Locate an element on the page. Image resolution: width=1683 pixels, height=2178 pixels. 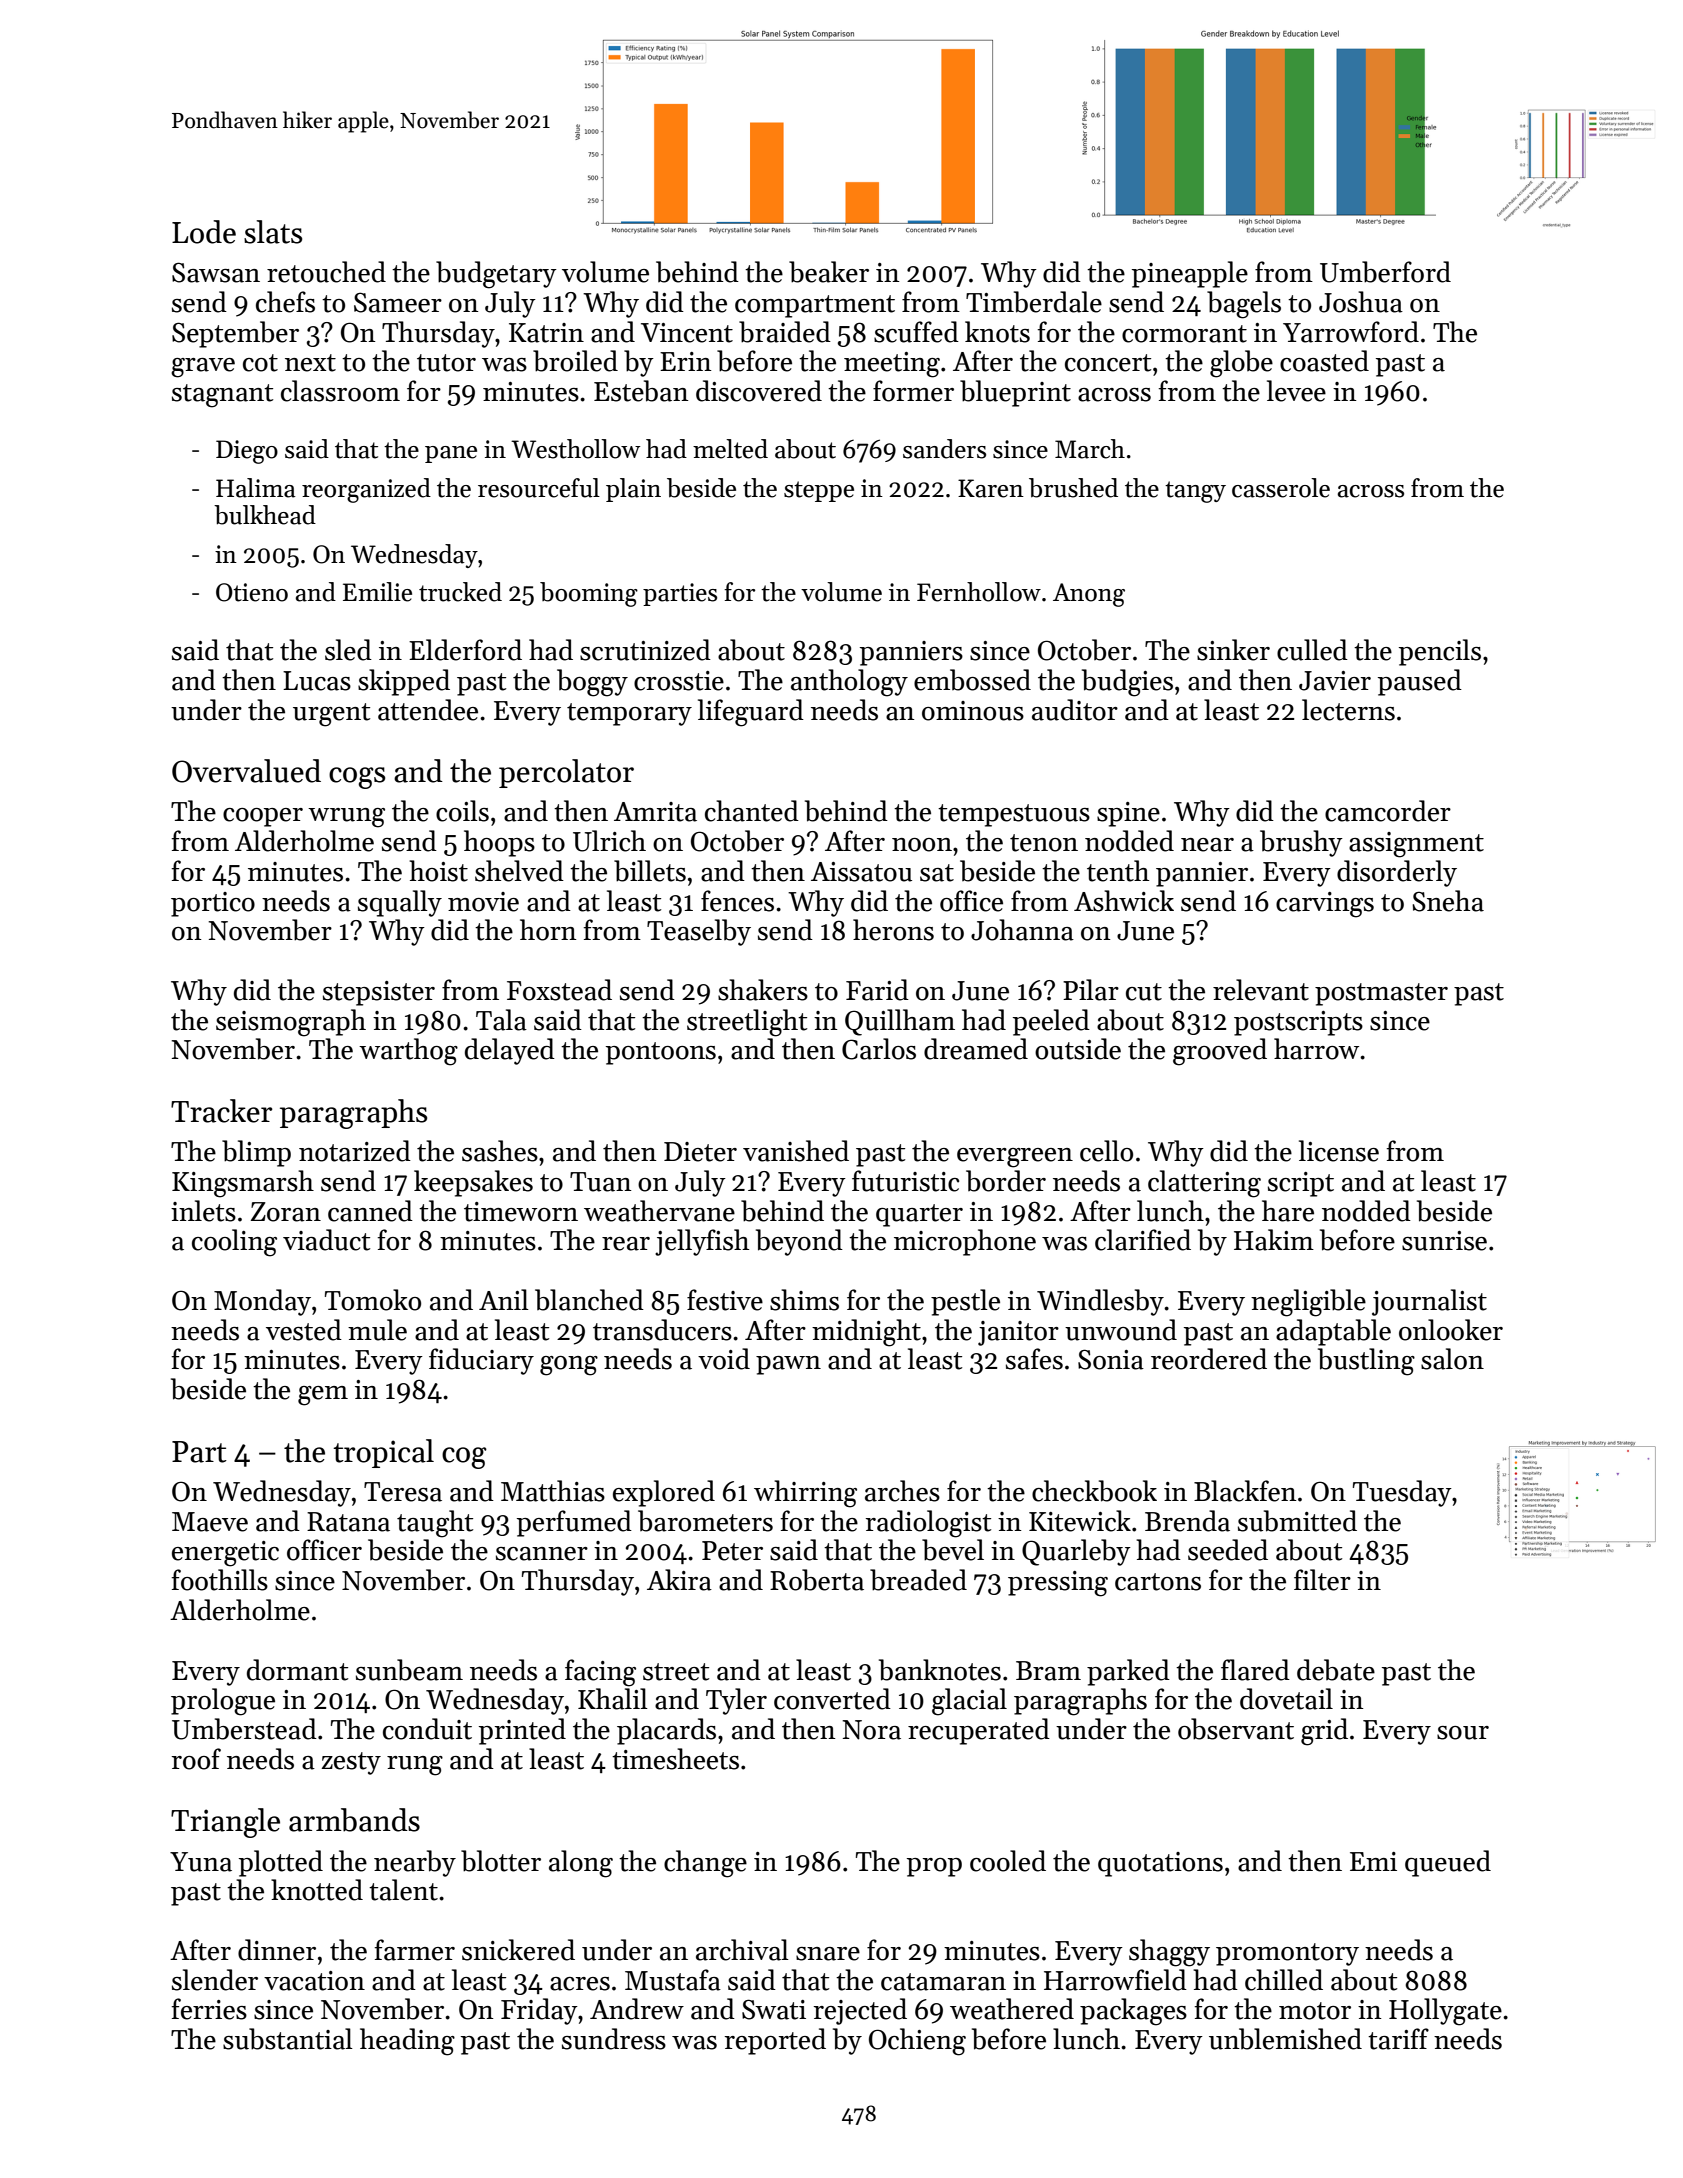
embossed is located at coordinates (972, 680).
